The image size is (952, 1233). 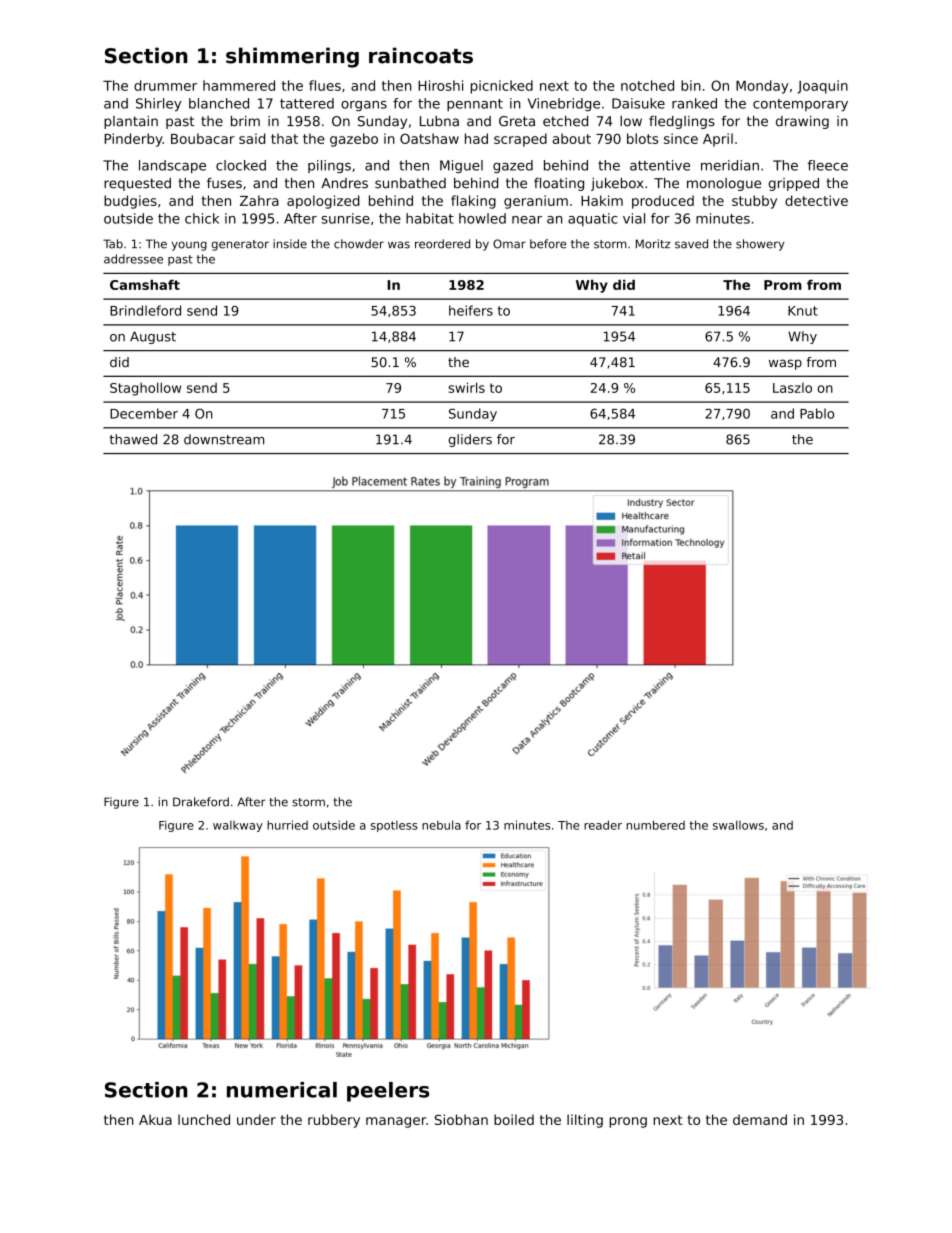 What do you see at coordinates (133, 439) in the screenshot?
I see `thawed` at bounding box center [133, 439].
